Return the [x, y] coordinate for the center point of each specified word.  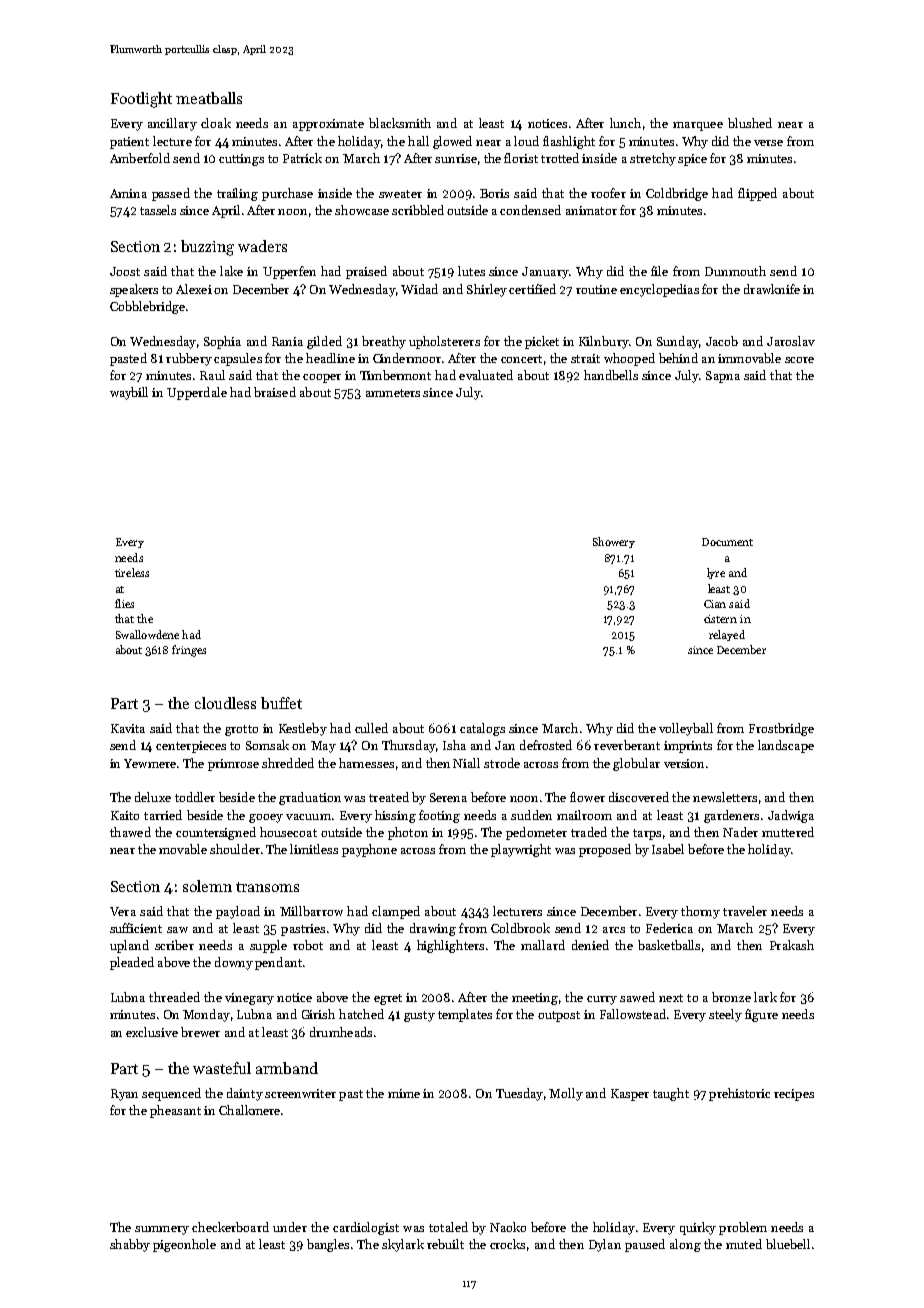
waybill [129, 393]
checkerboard [230, 1227]
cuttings [241, 160]
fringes [189, 651]
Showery [614, 542]
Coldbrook [520, 928]
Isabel [668, 849]
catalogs [482, 729]
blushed [750, 123]
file [659, 271]
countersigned [216, 833]
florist [521, 158]
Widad [419, 289]
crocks [507, 1244]
